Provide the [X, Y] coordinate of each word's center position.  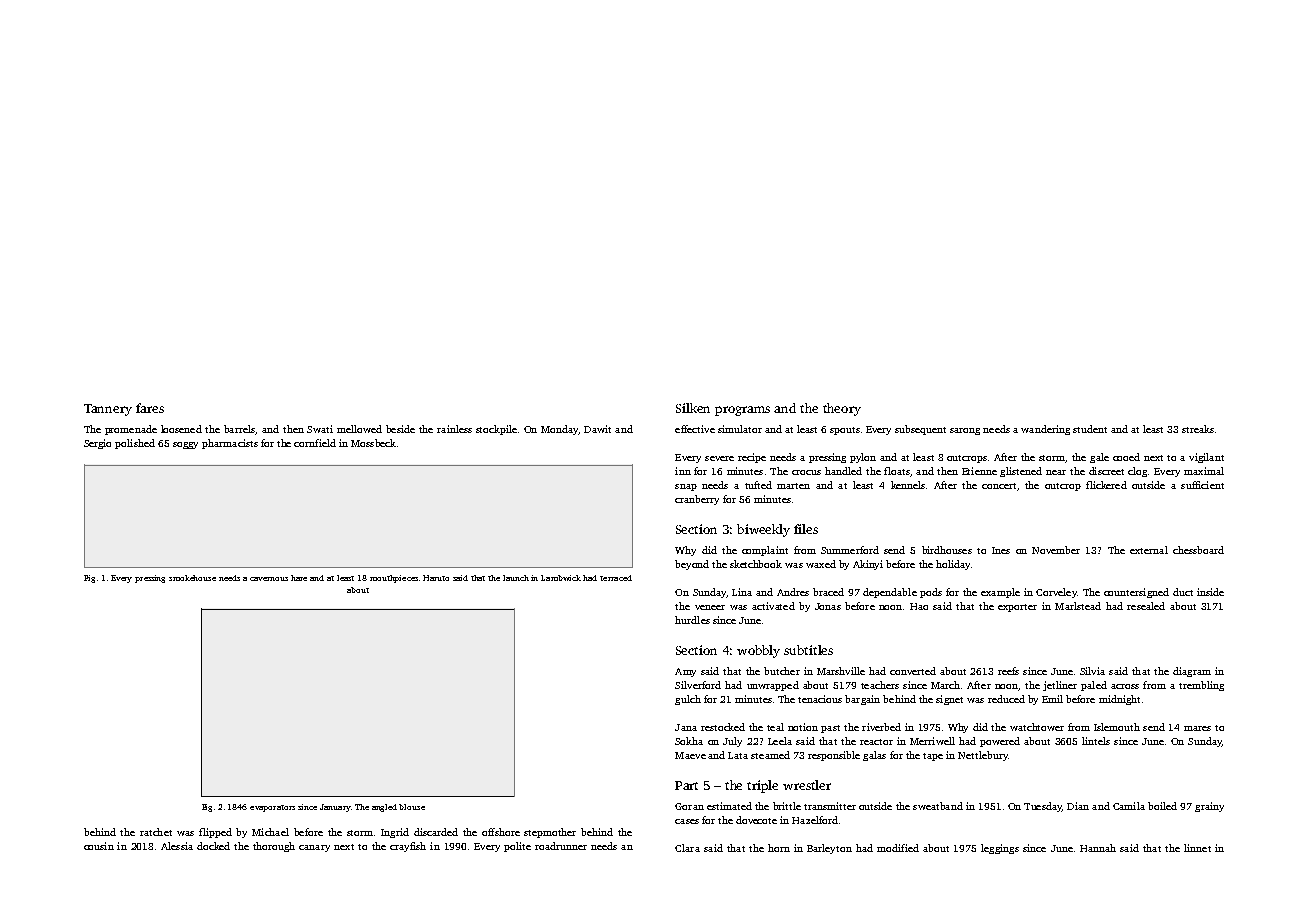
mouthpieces [394, 579]
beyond [692, 565]
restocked [723, 727]
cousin [99, 846]
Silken [693, 408]
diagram [1192, 672]
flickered [1106, 485]
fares [150, 408]
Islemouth [1117, 727]
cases [687, 821]
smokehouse [192, 578]
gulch [688, 700]
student [1090, 429]
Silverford [698, 685]
